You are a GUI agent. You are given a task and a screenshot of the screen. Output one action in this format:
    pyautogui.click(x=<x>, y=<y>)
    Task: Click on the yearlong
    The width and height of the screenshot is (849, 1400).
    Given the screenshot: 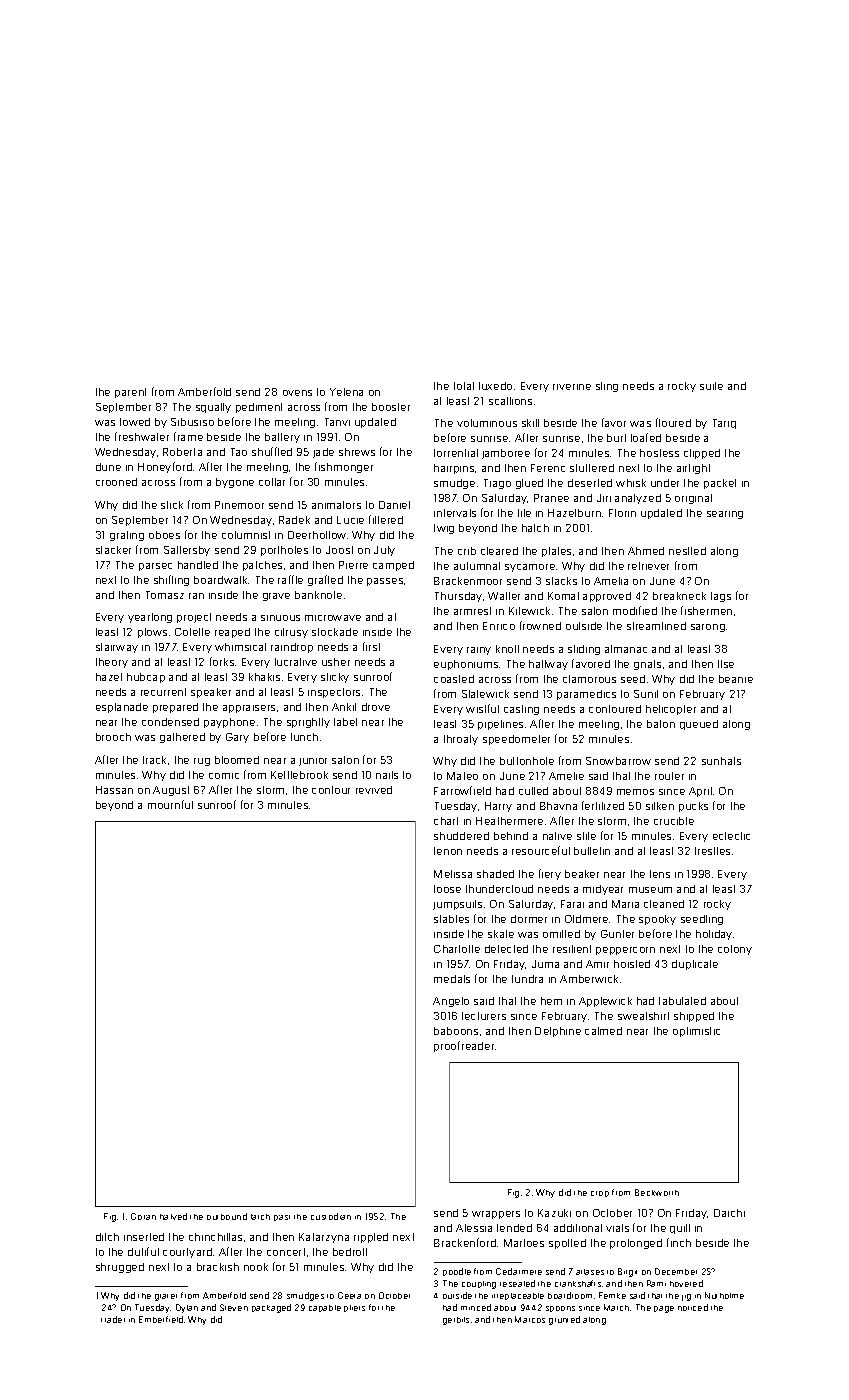 What is the action you would take?
    pyautogui.click(x=150, y=618)
